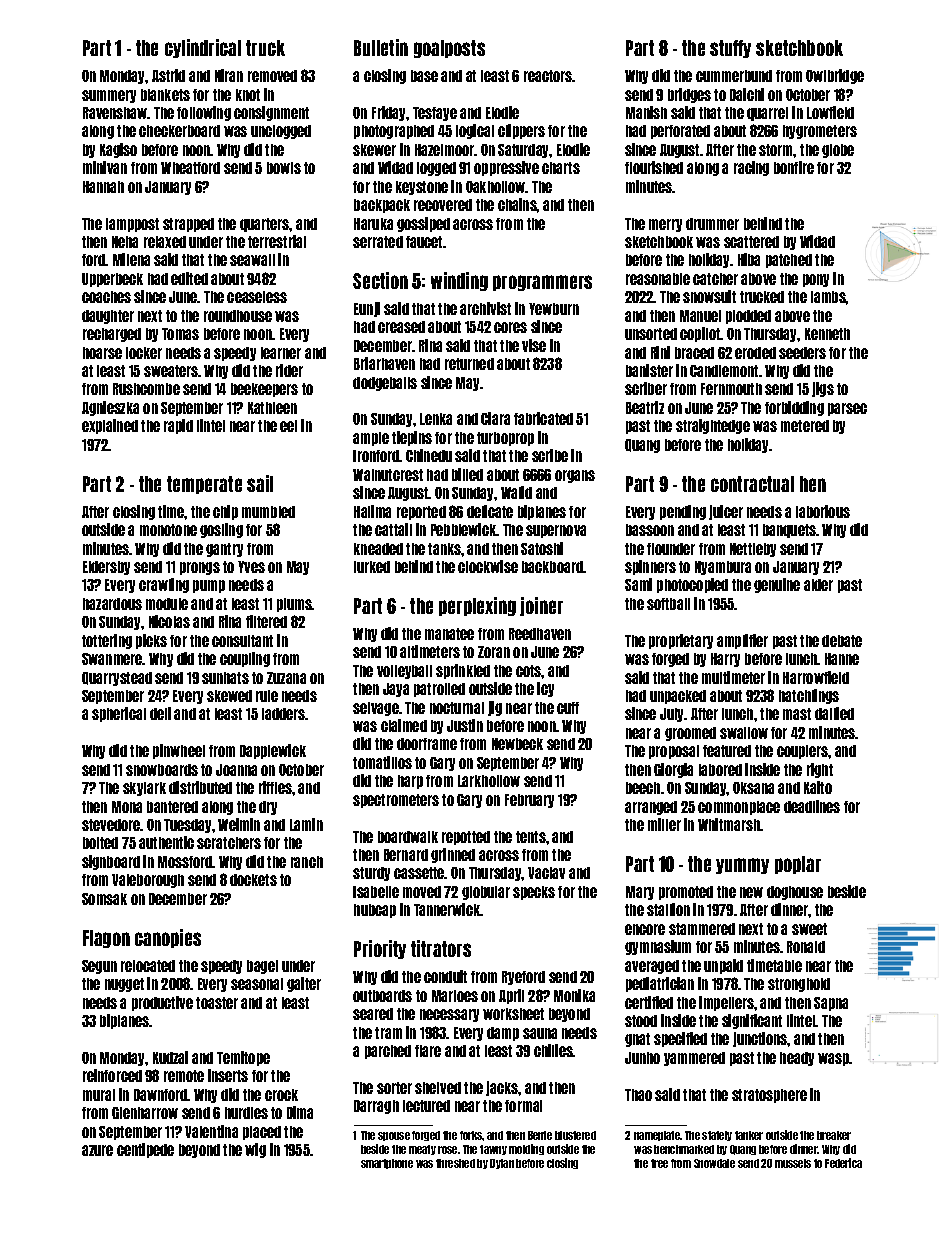 The image size is (952, 1233). What do you see at coordinates (410, 782) in the image?
I see `harp` at bounding box center [410, 782].
